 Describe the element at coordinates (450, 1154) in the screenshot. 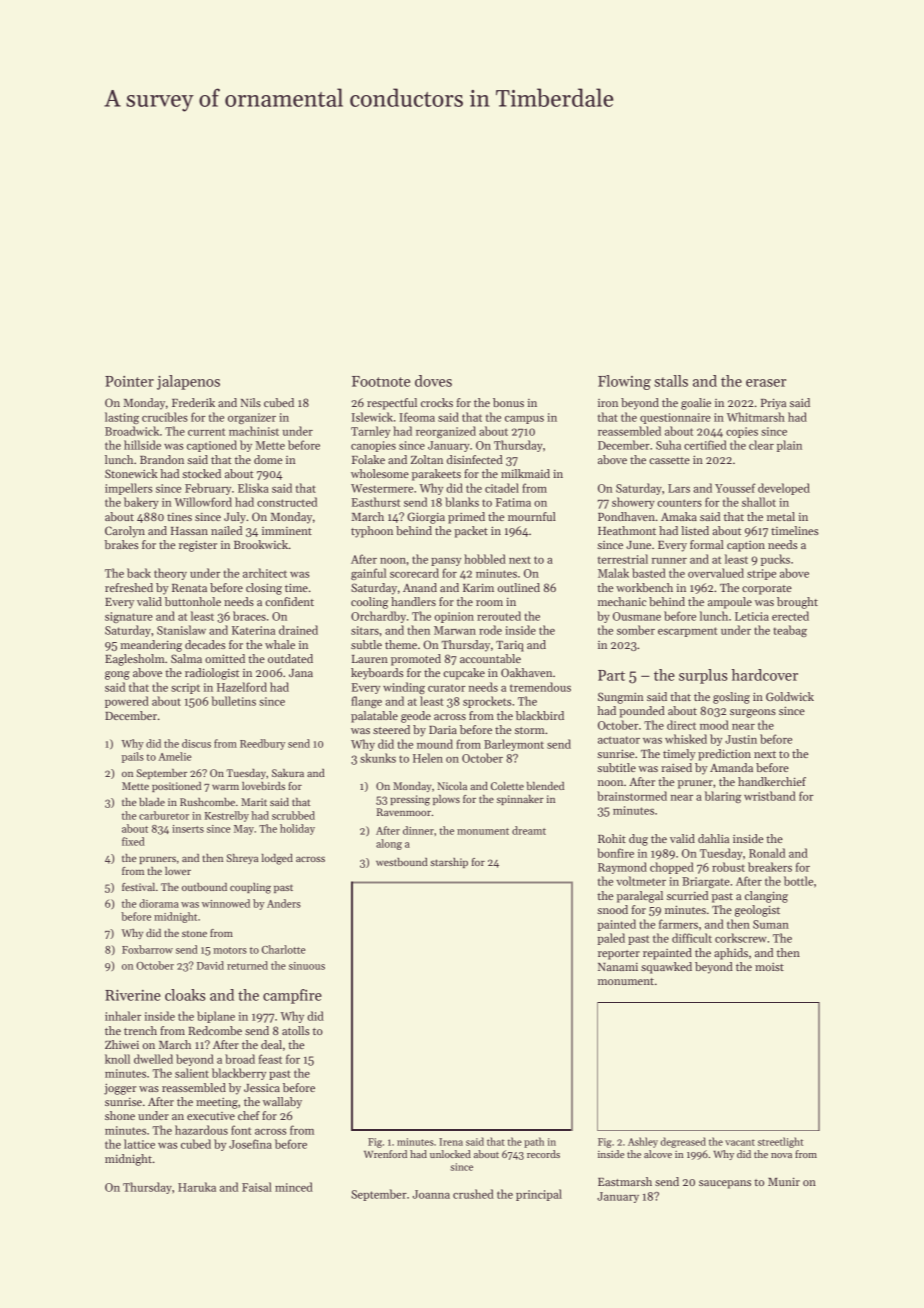

I see `unlocked` at that location.
